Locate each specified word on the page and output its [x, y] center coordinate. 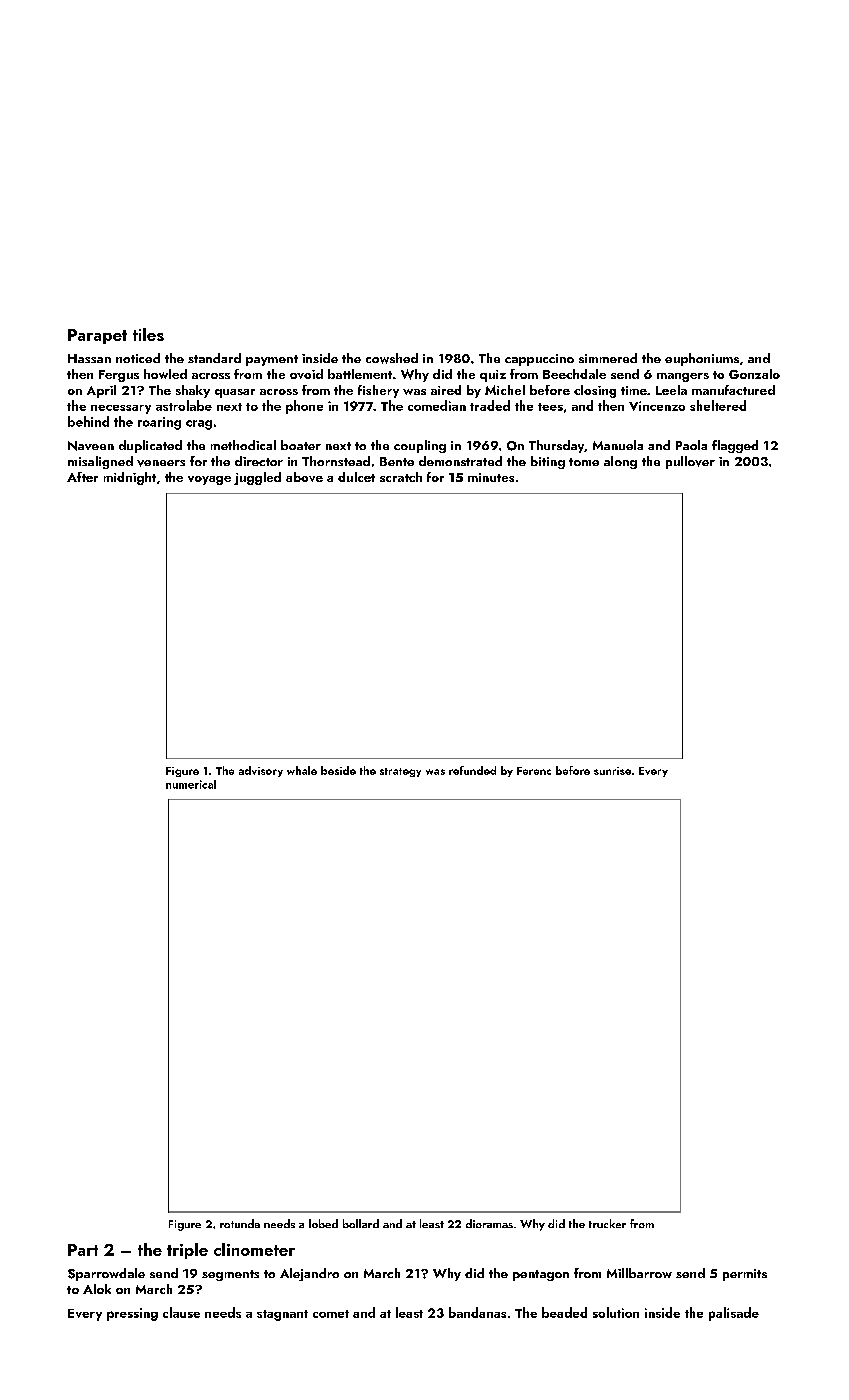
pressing [132, 1314]
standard [214, 358]
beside [338, 770]
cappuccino [539, 360]
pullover [690, 462]
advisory [261, 771]
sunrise [612, 771]
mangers [683, 377]
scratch [401, 477]
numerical [191, 784]
